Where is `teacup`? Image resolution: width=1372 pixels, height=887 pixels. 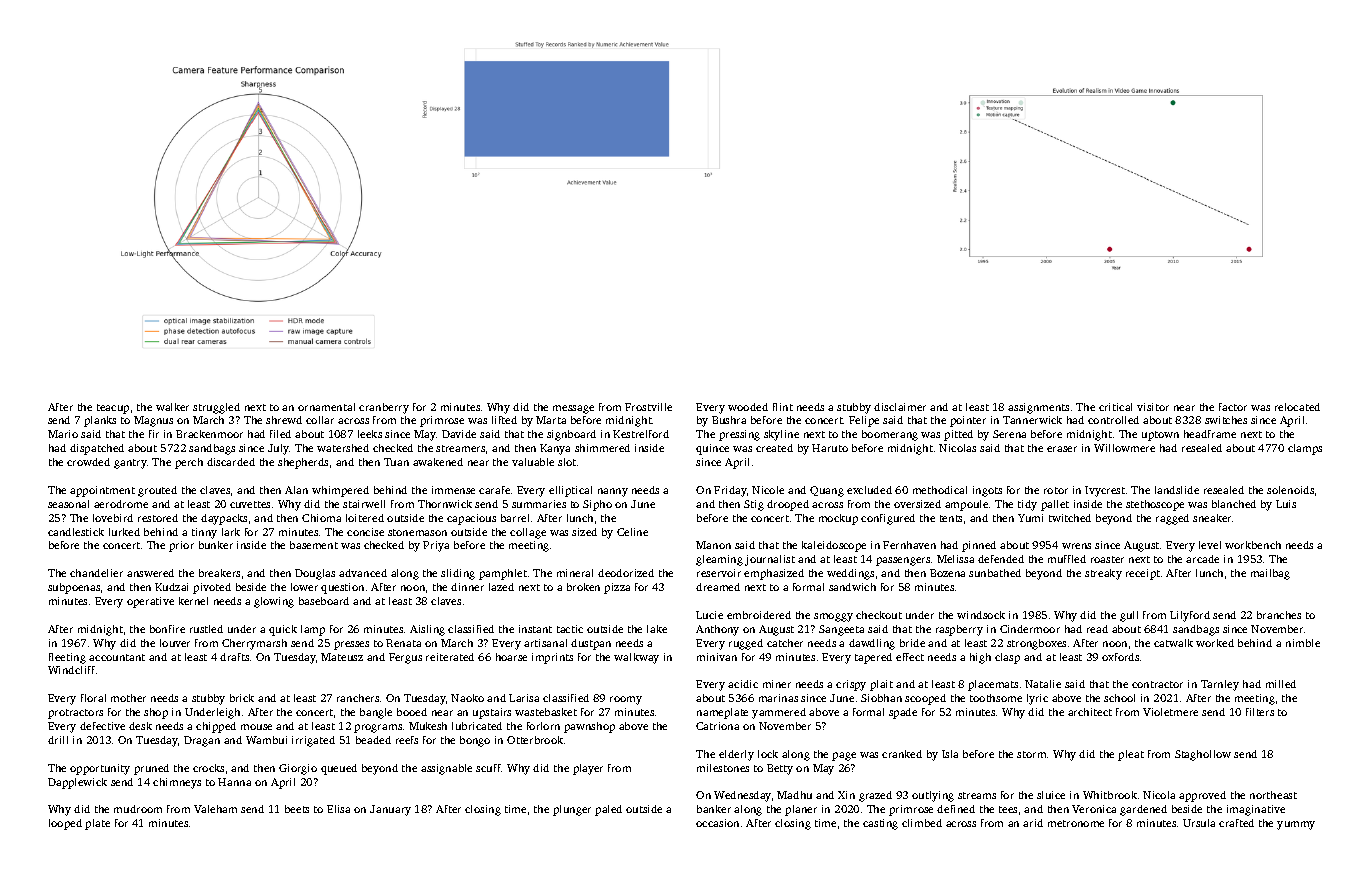 teacup is located at coordinates (113, 409).
